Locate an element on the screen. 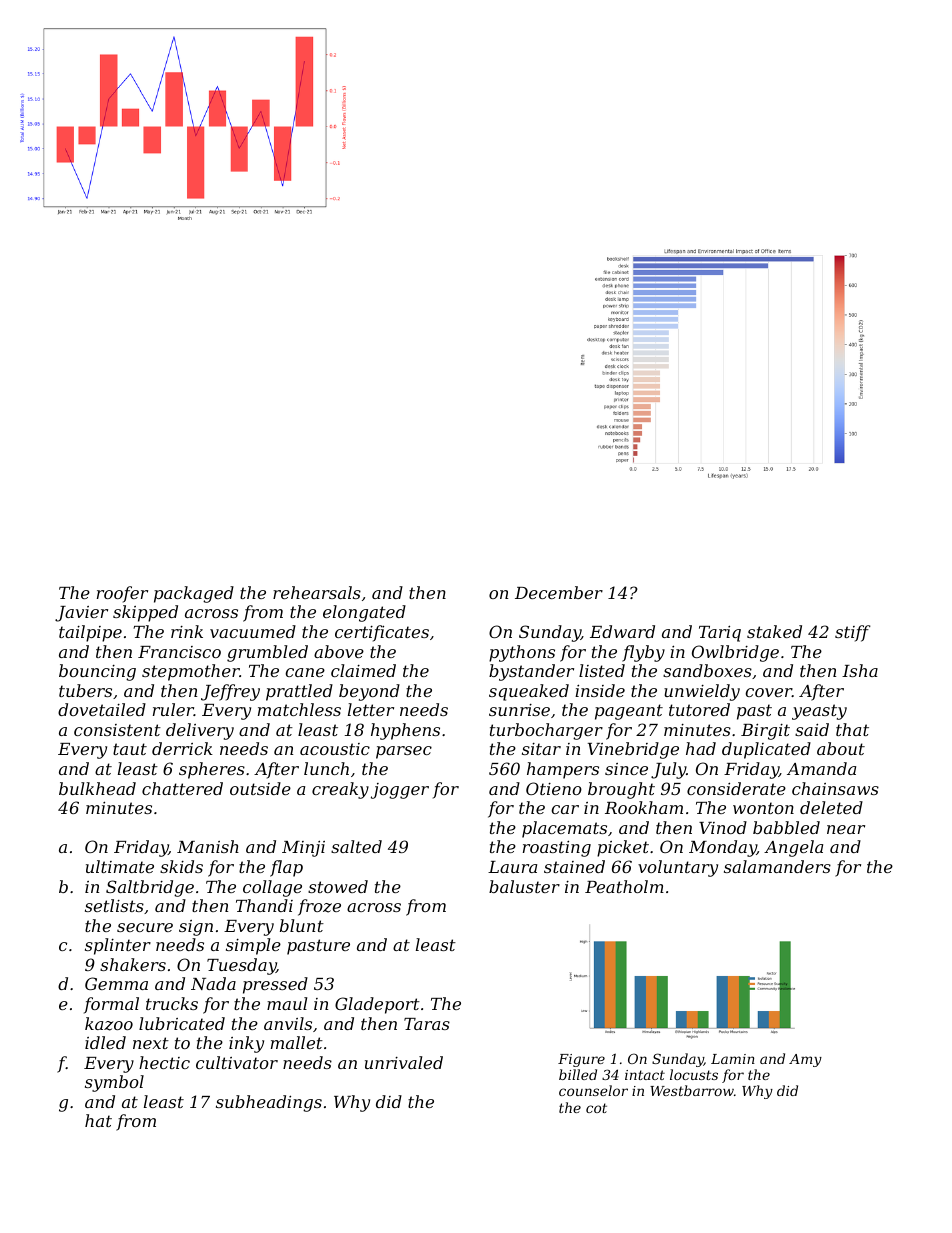  Amanda is located at coordinates (821, 768).
